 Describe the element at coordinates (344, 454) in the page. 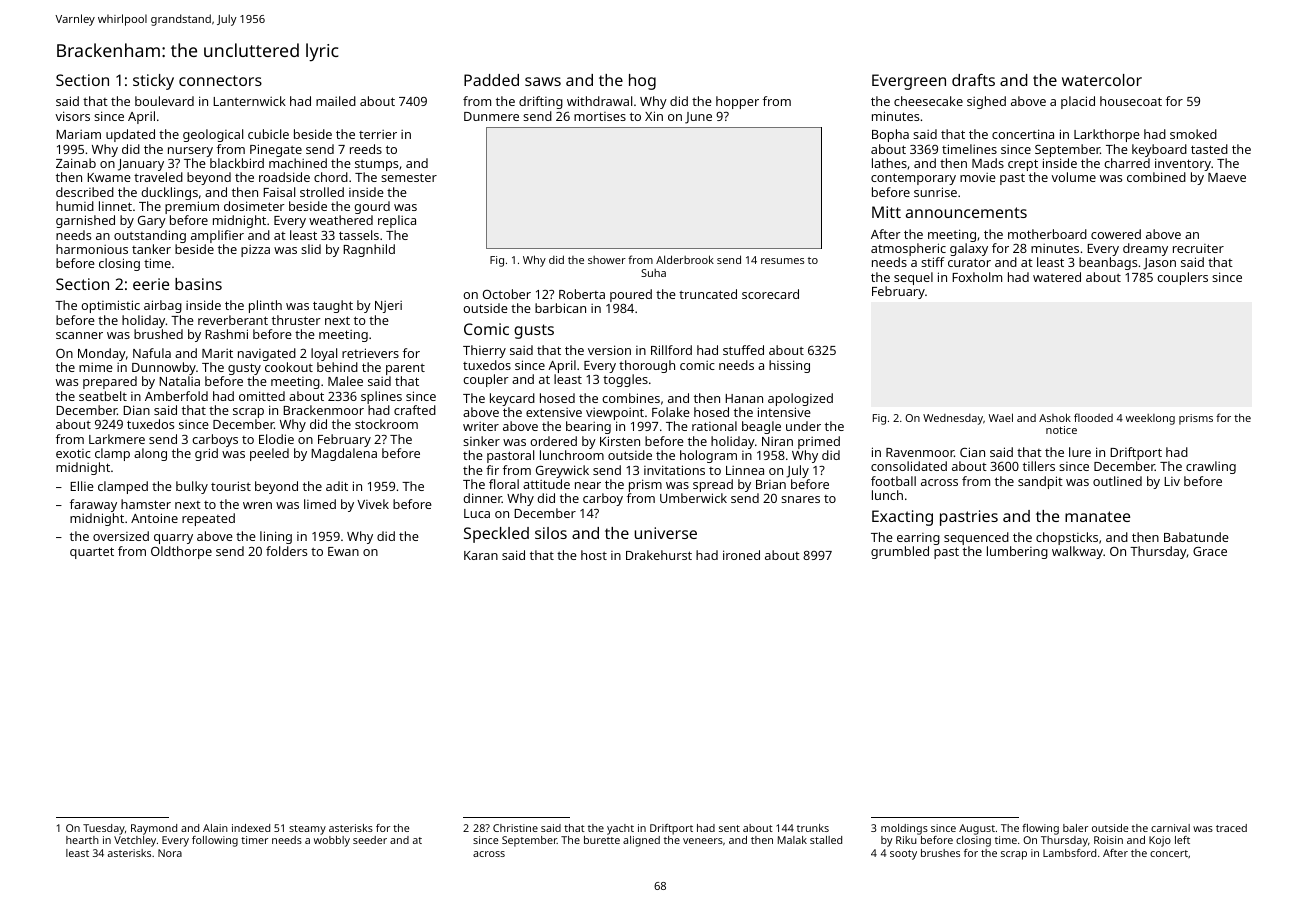

I see `Magdalena` at that location.
